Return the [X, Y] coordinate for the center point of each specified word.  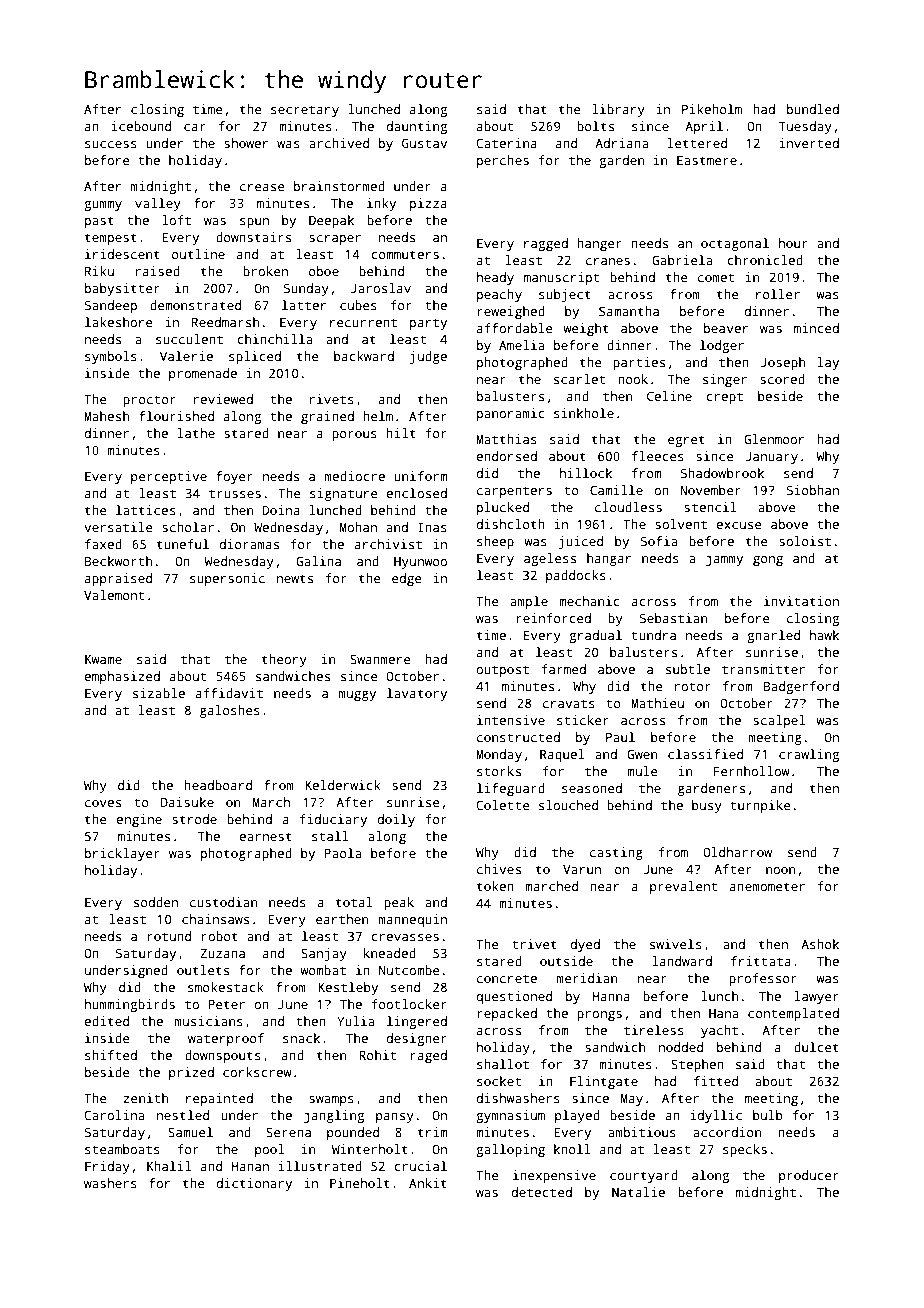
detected [542, 1192]
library [618, 110]
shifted [111, 1055]
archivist [388, 544]
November [710, 490]
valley [158, 204]
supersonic [227, 579]
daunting [417, 127]
